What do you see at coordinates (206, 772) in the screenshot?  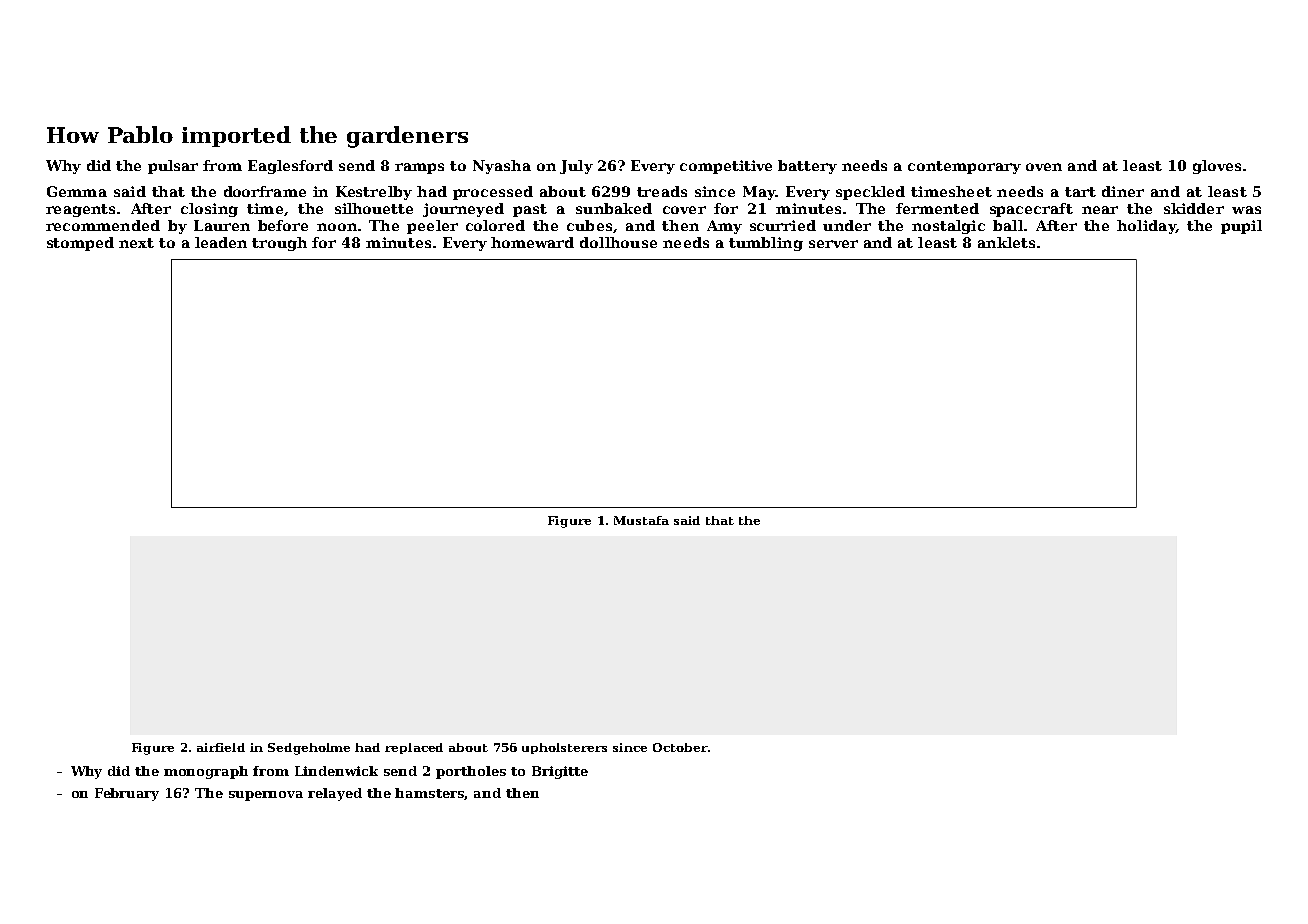 I see `monograph` at bounding box center [206, 772].
